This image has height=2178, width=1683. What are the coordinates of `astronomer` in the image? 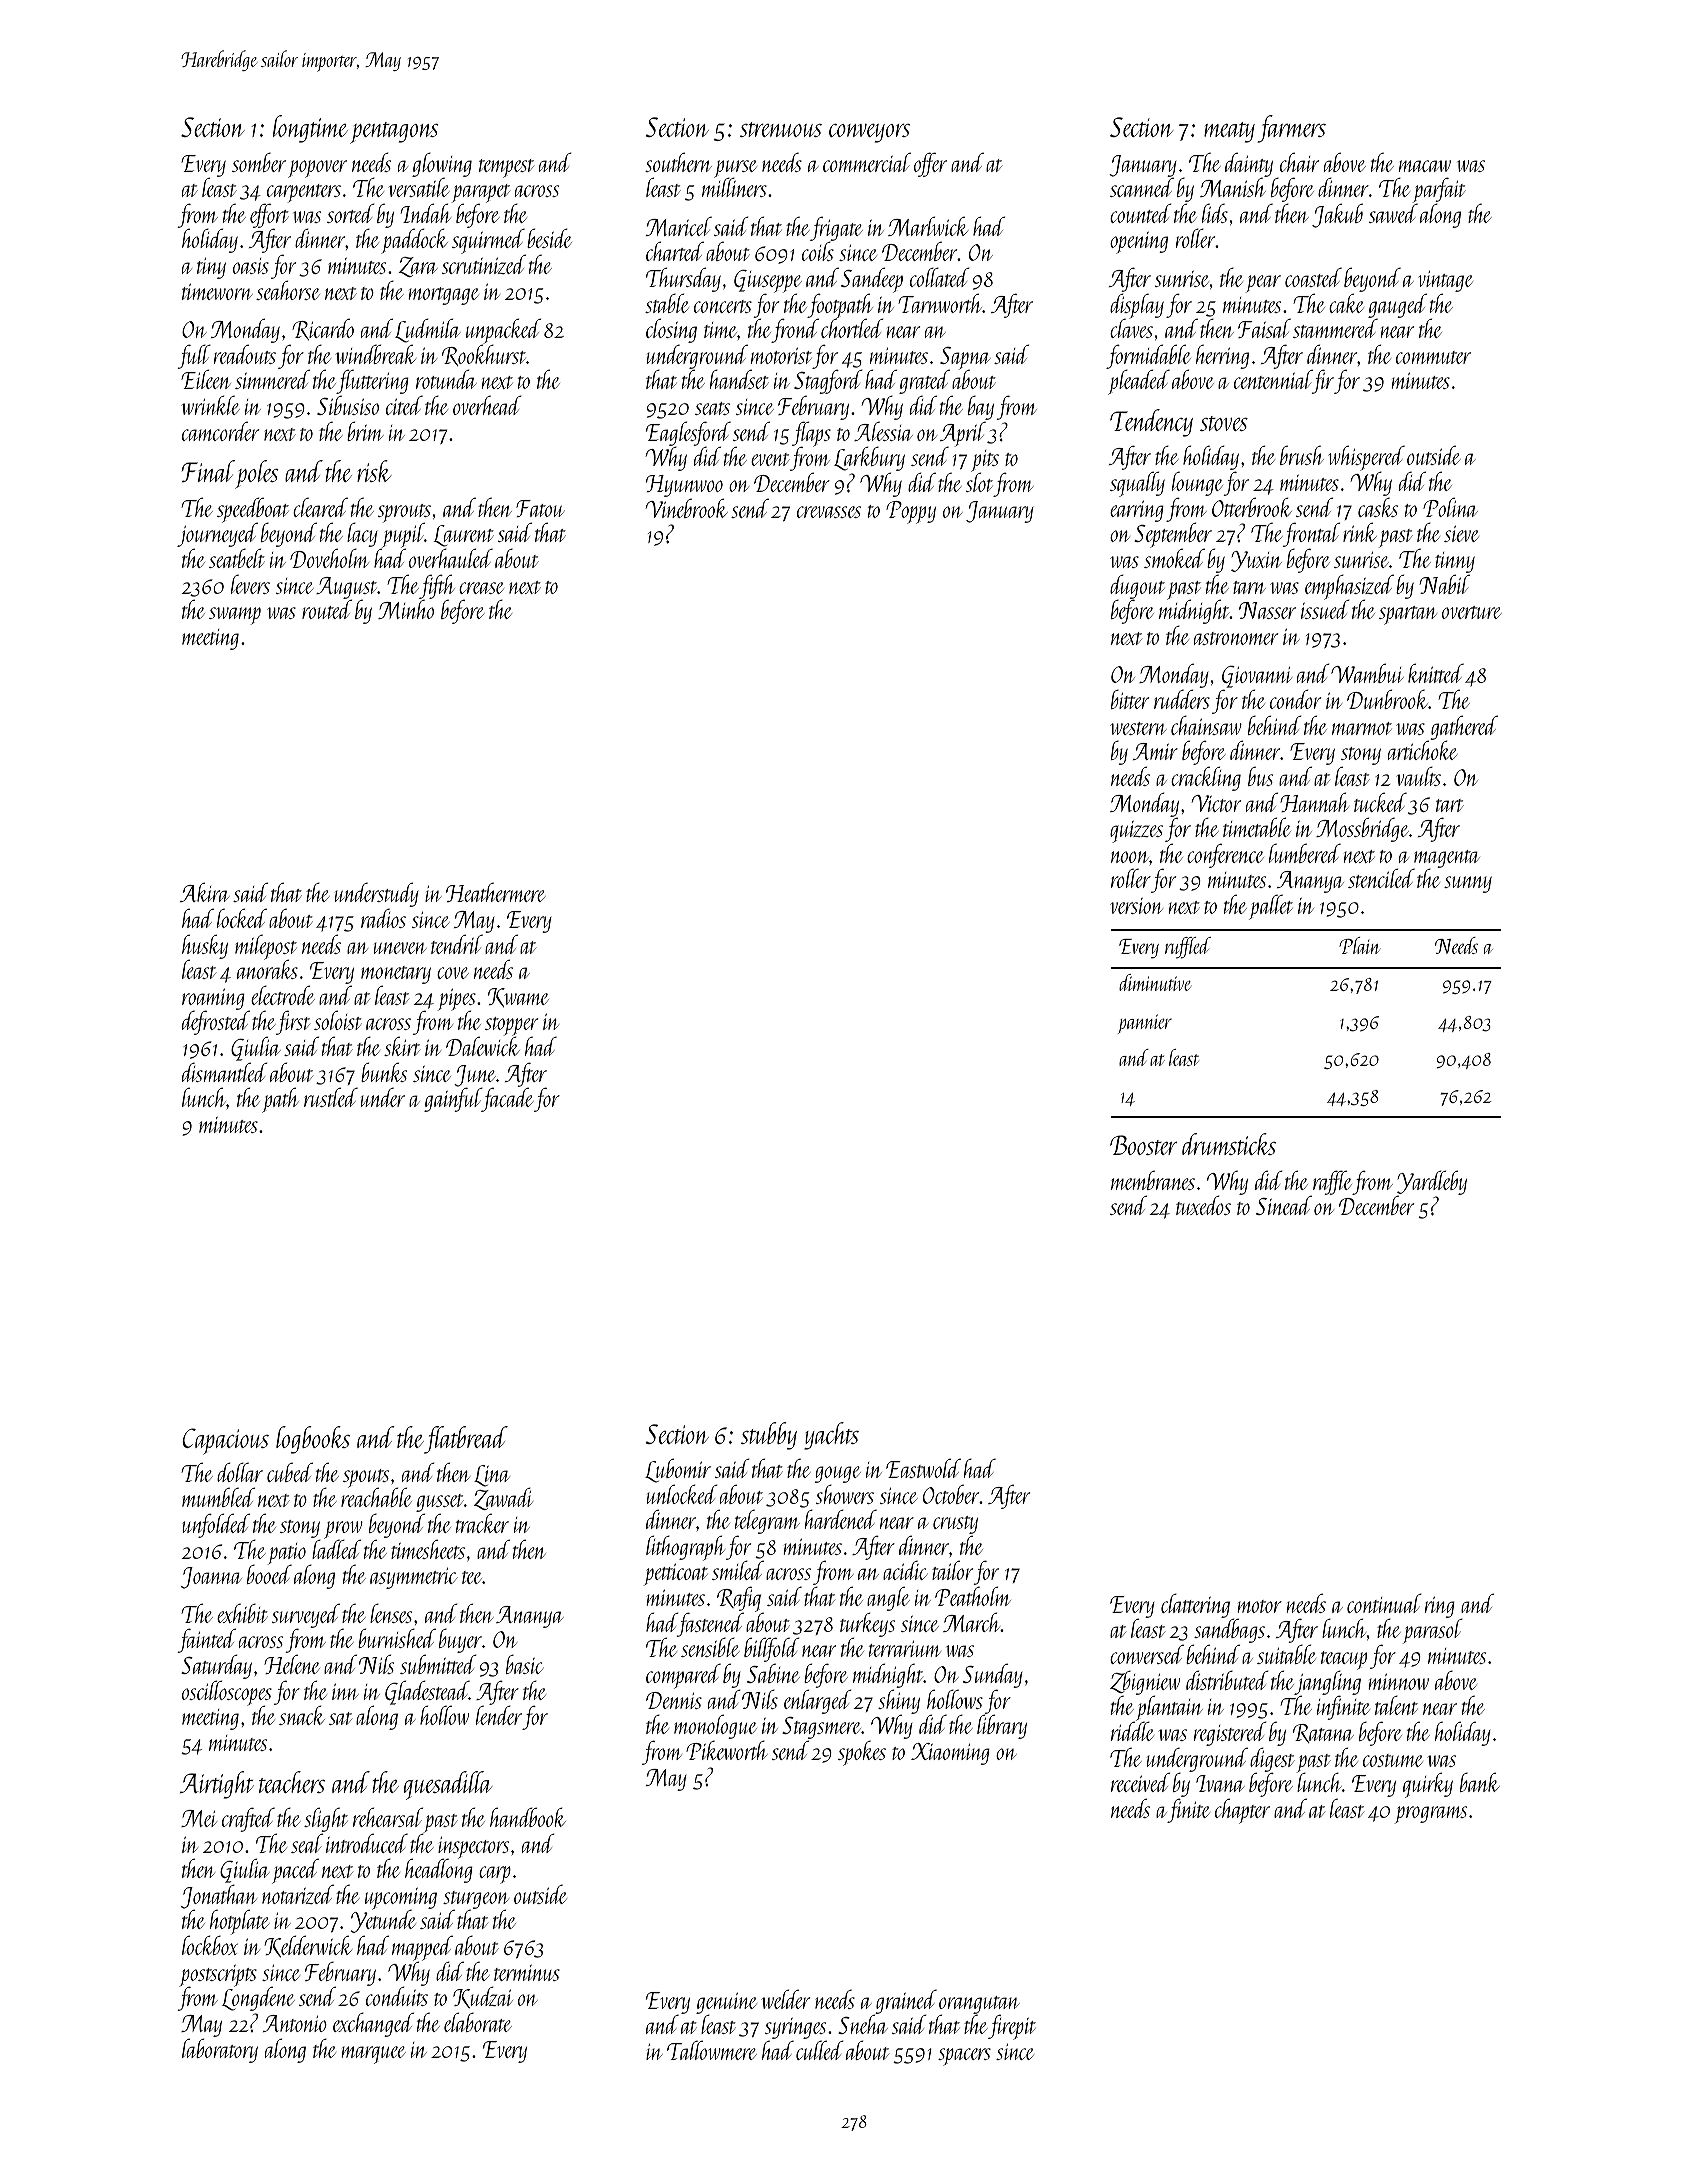 It's located at (1236, 638).
